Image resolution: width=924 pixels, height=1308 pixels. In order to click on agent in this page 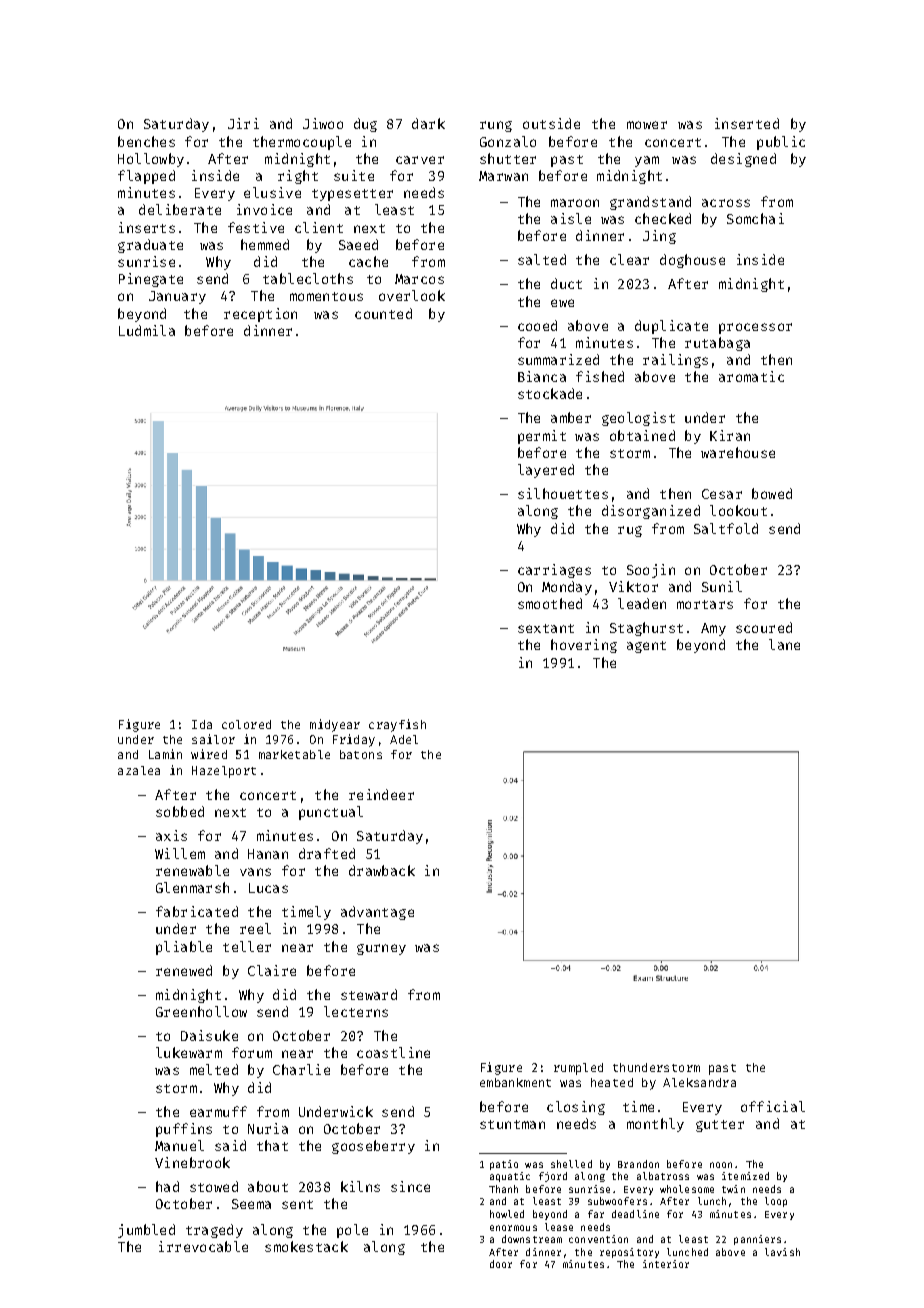, I will do `click(646, 647)`.
